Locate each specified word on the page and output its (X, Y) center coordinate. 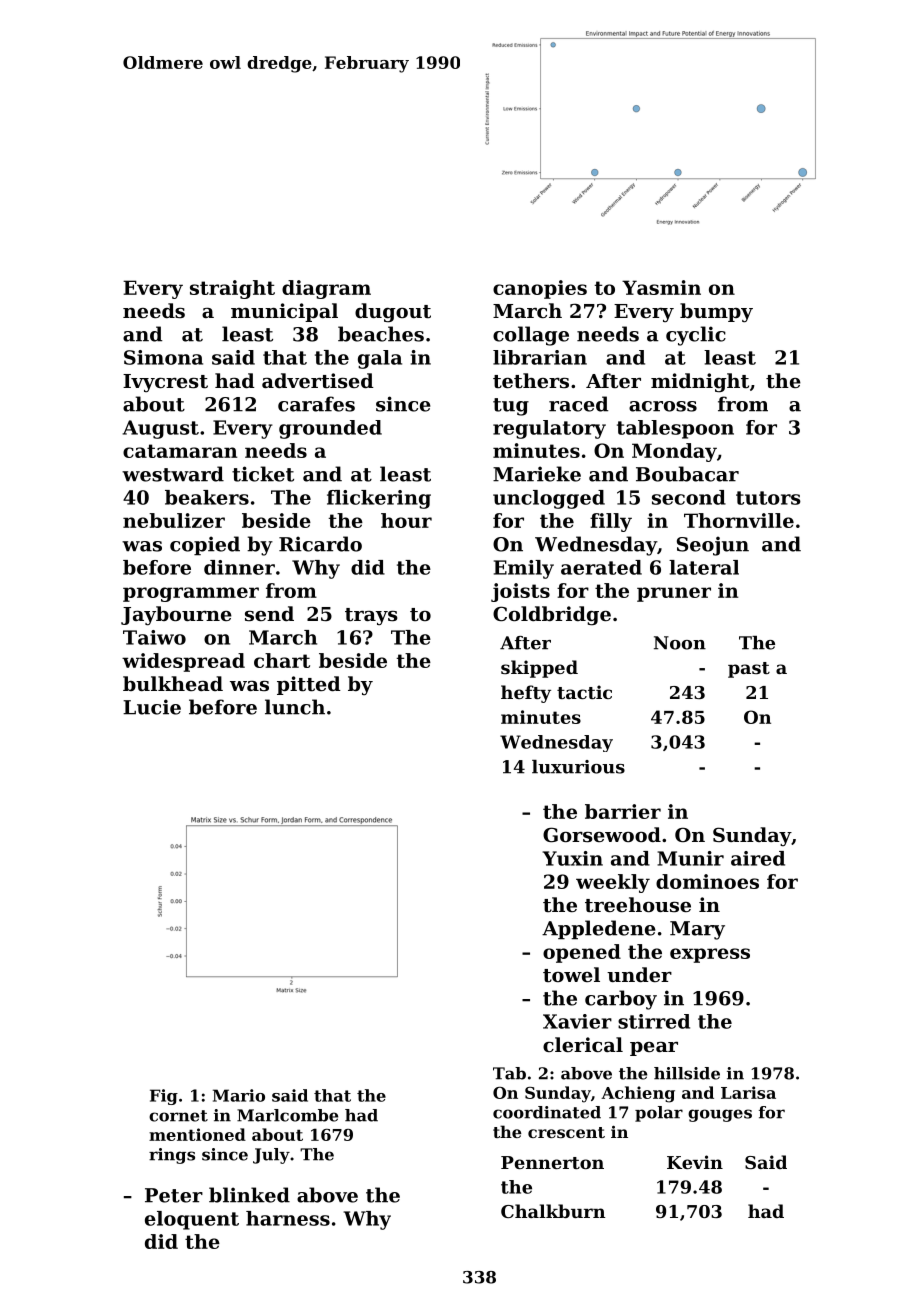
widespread (183, 662)
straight (232, 289)
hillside (687, 1073)
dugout (393, 313)
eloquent (192, 1220)
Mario (239, 1095)
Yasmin (661, 287)
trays (371, 616)
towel (571, 975)
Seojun (713, 546)
